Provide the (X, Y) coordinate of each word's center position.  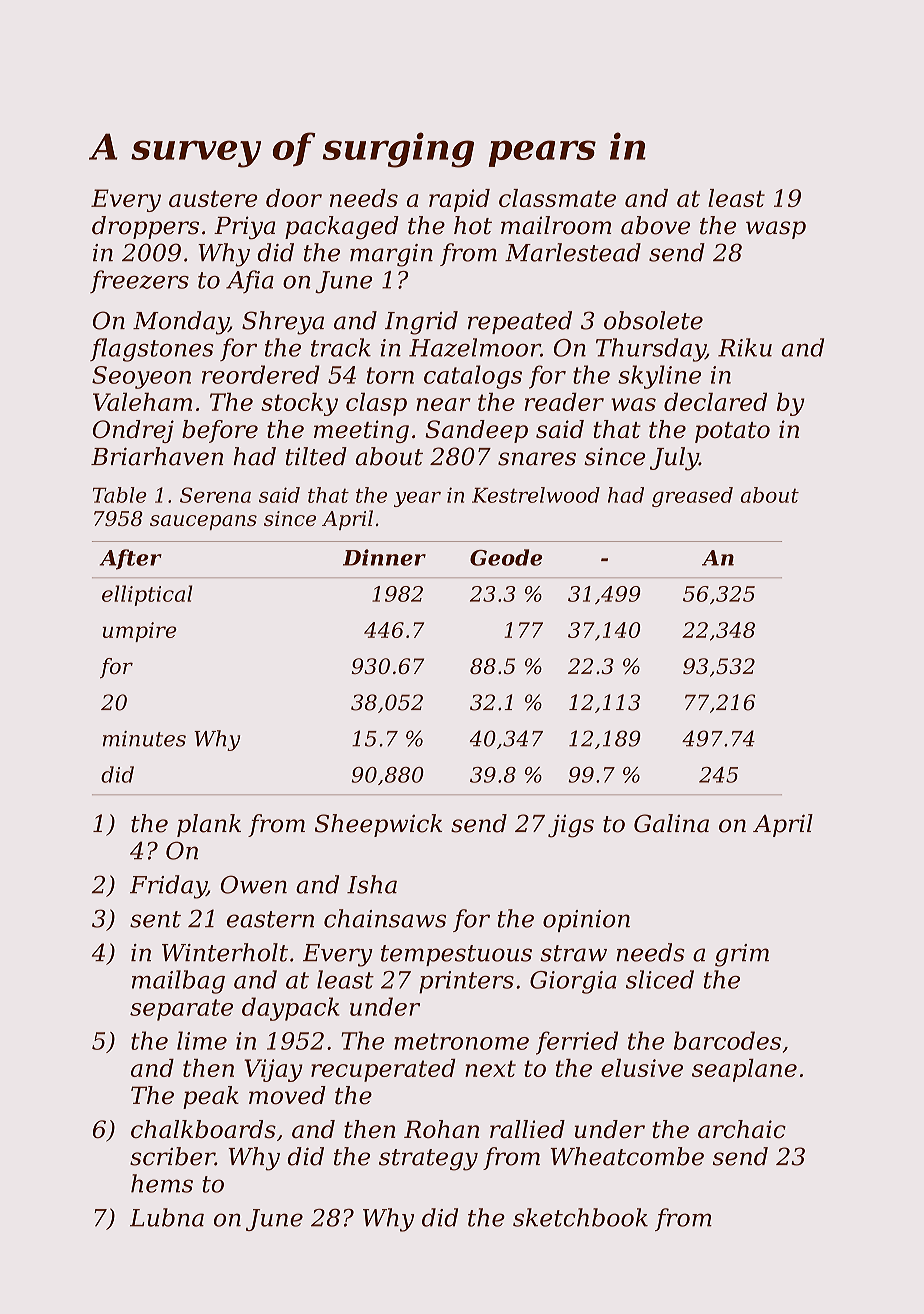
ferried (577, 1043)
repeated (520, 322)
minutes (144, 739)
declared (715, 402)
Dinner (384, 557)
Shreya (283, 323)
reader (564, 402)
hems (162, 1183)
